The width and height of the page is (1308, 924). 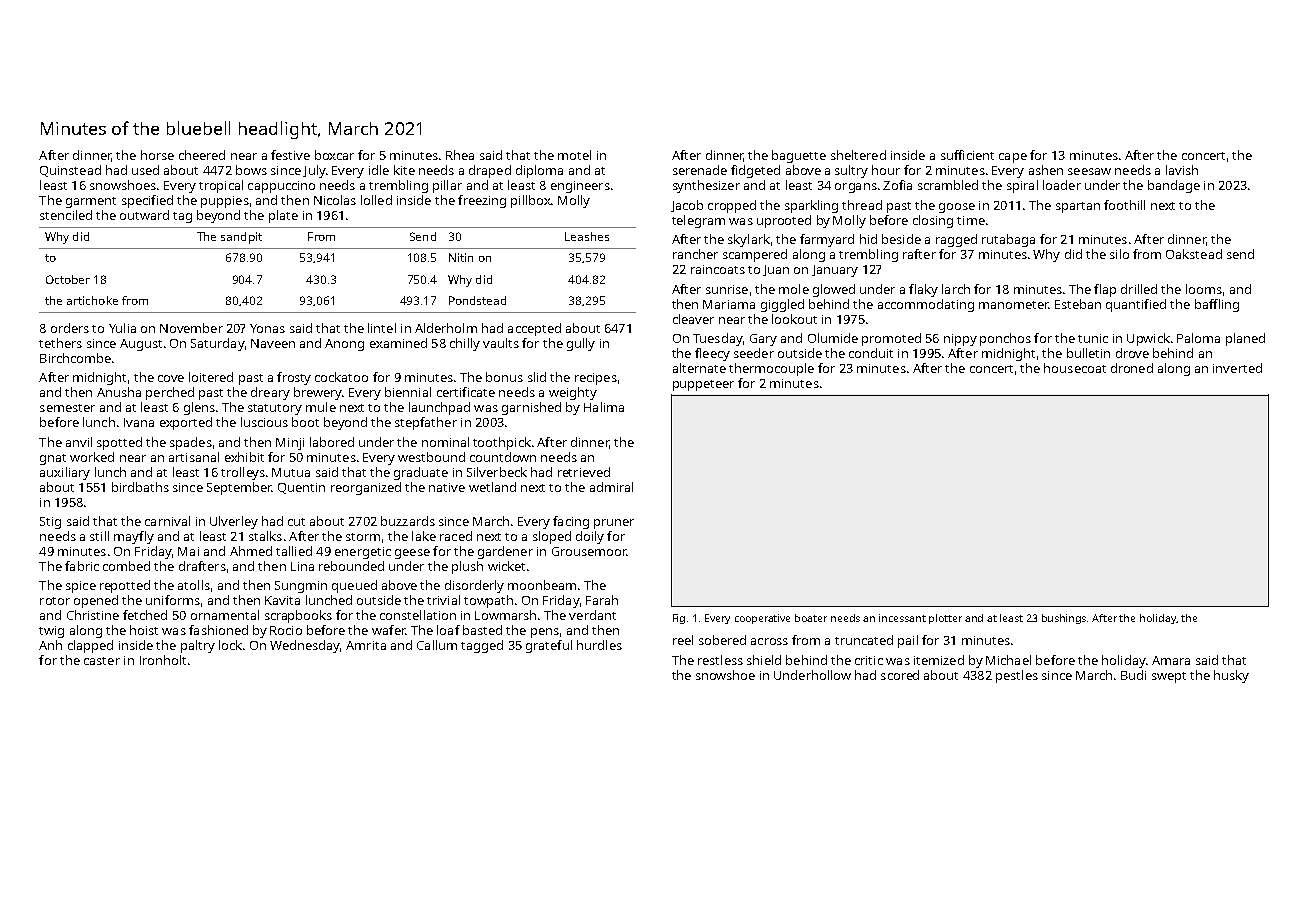 I want to click on spartan, so click(x=1078, y=207).
